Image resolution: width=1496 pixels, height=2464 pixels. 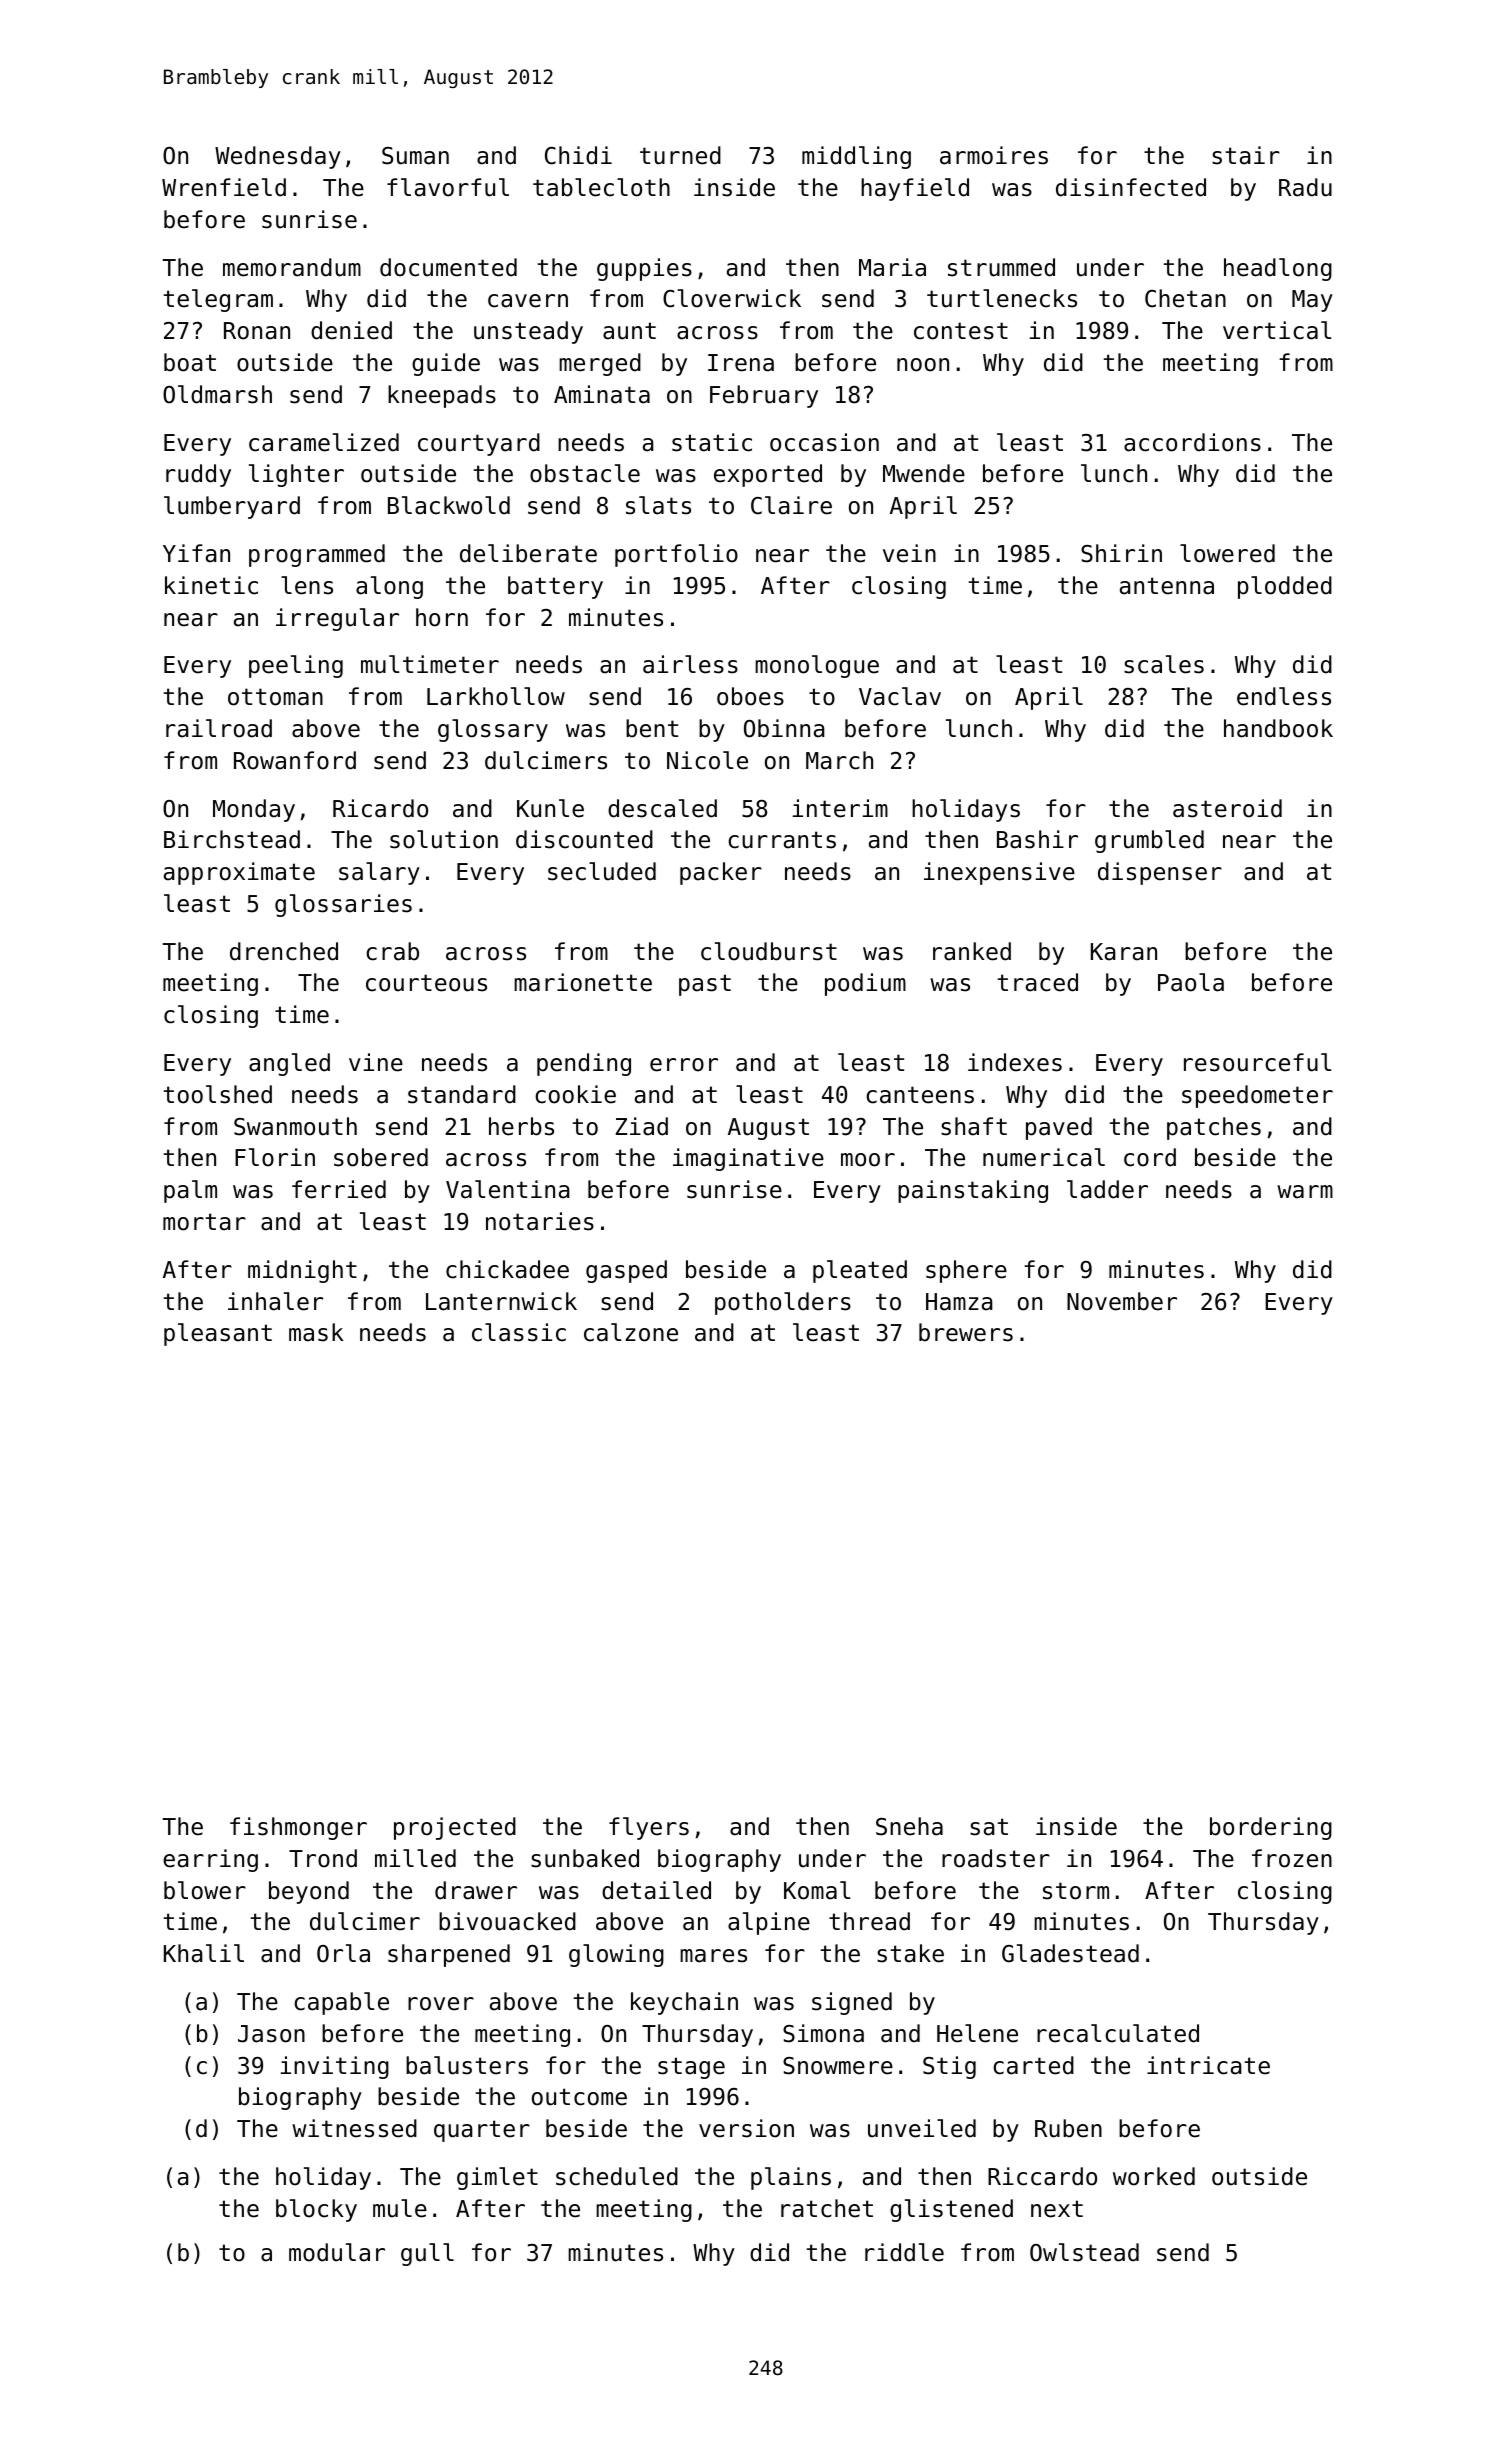 What do you see at coordinates (900, 696) in the image?
I see `Vaclav` at bounding box center [900, 696].
